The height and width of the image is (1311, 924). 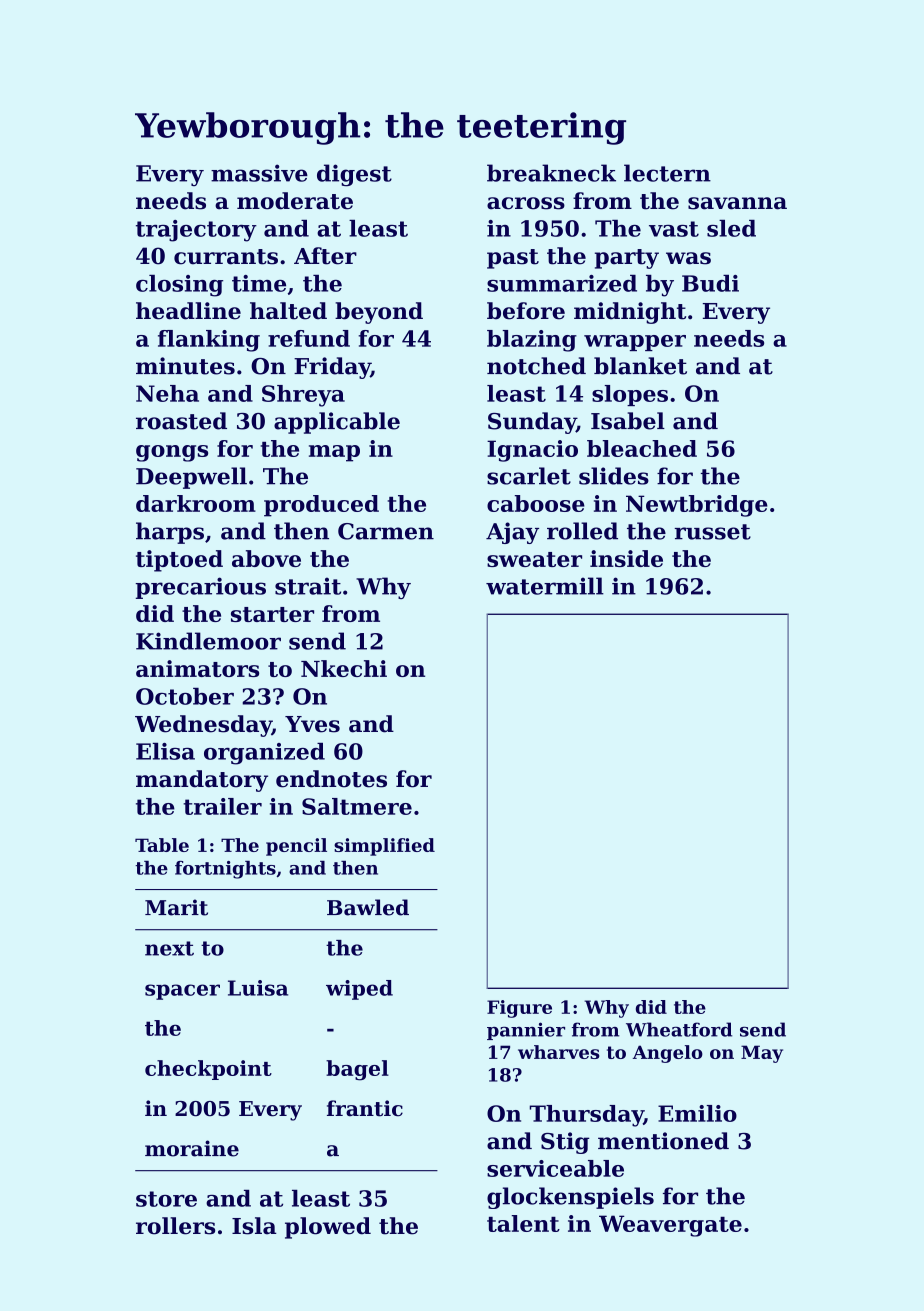 I want to click on Deepwell, so click(x=191, y=478).
